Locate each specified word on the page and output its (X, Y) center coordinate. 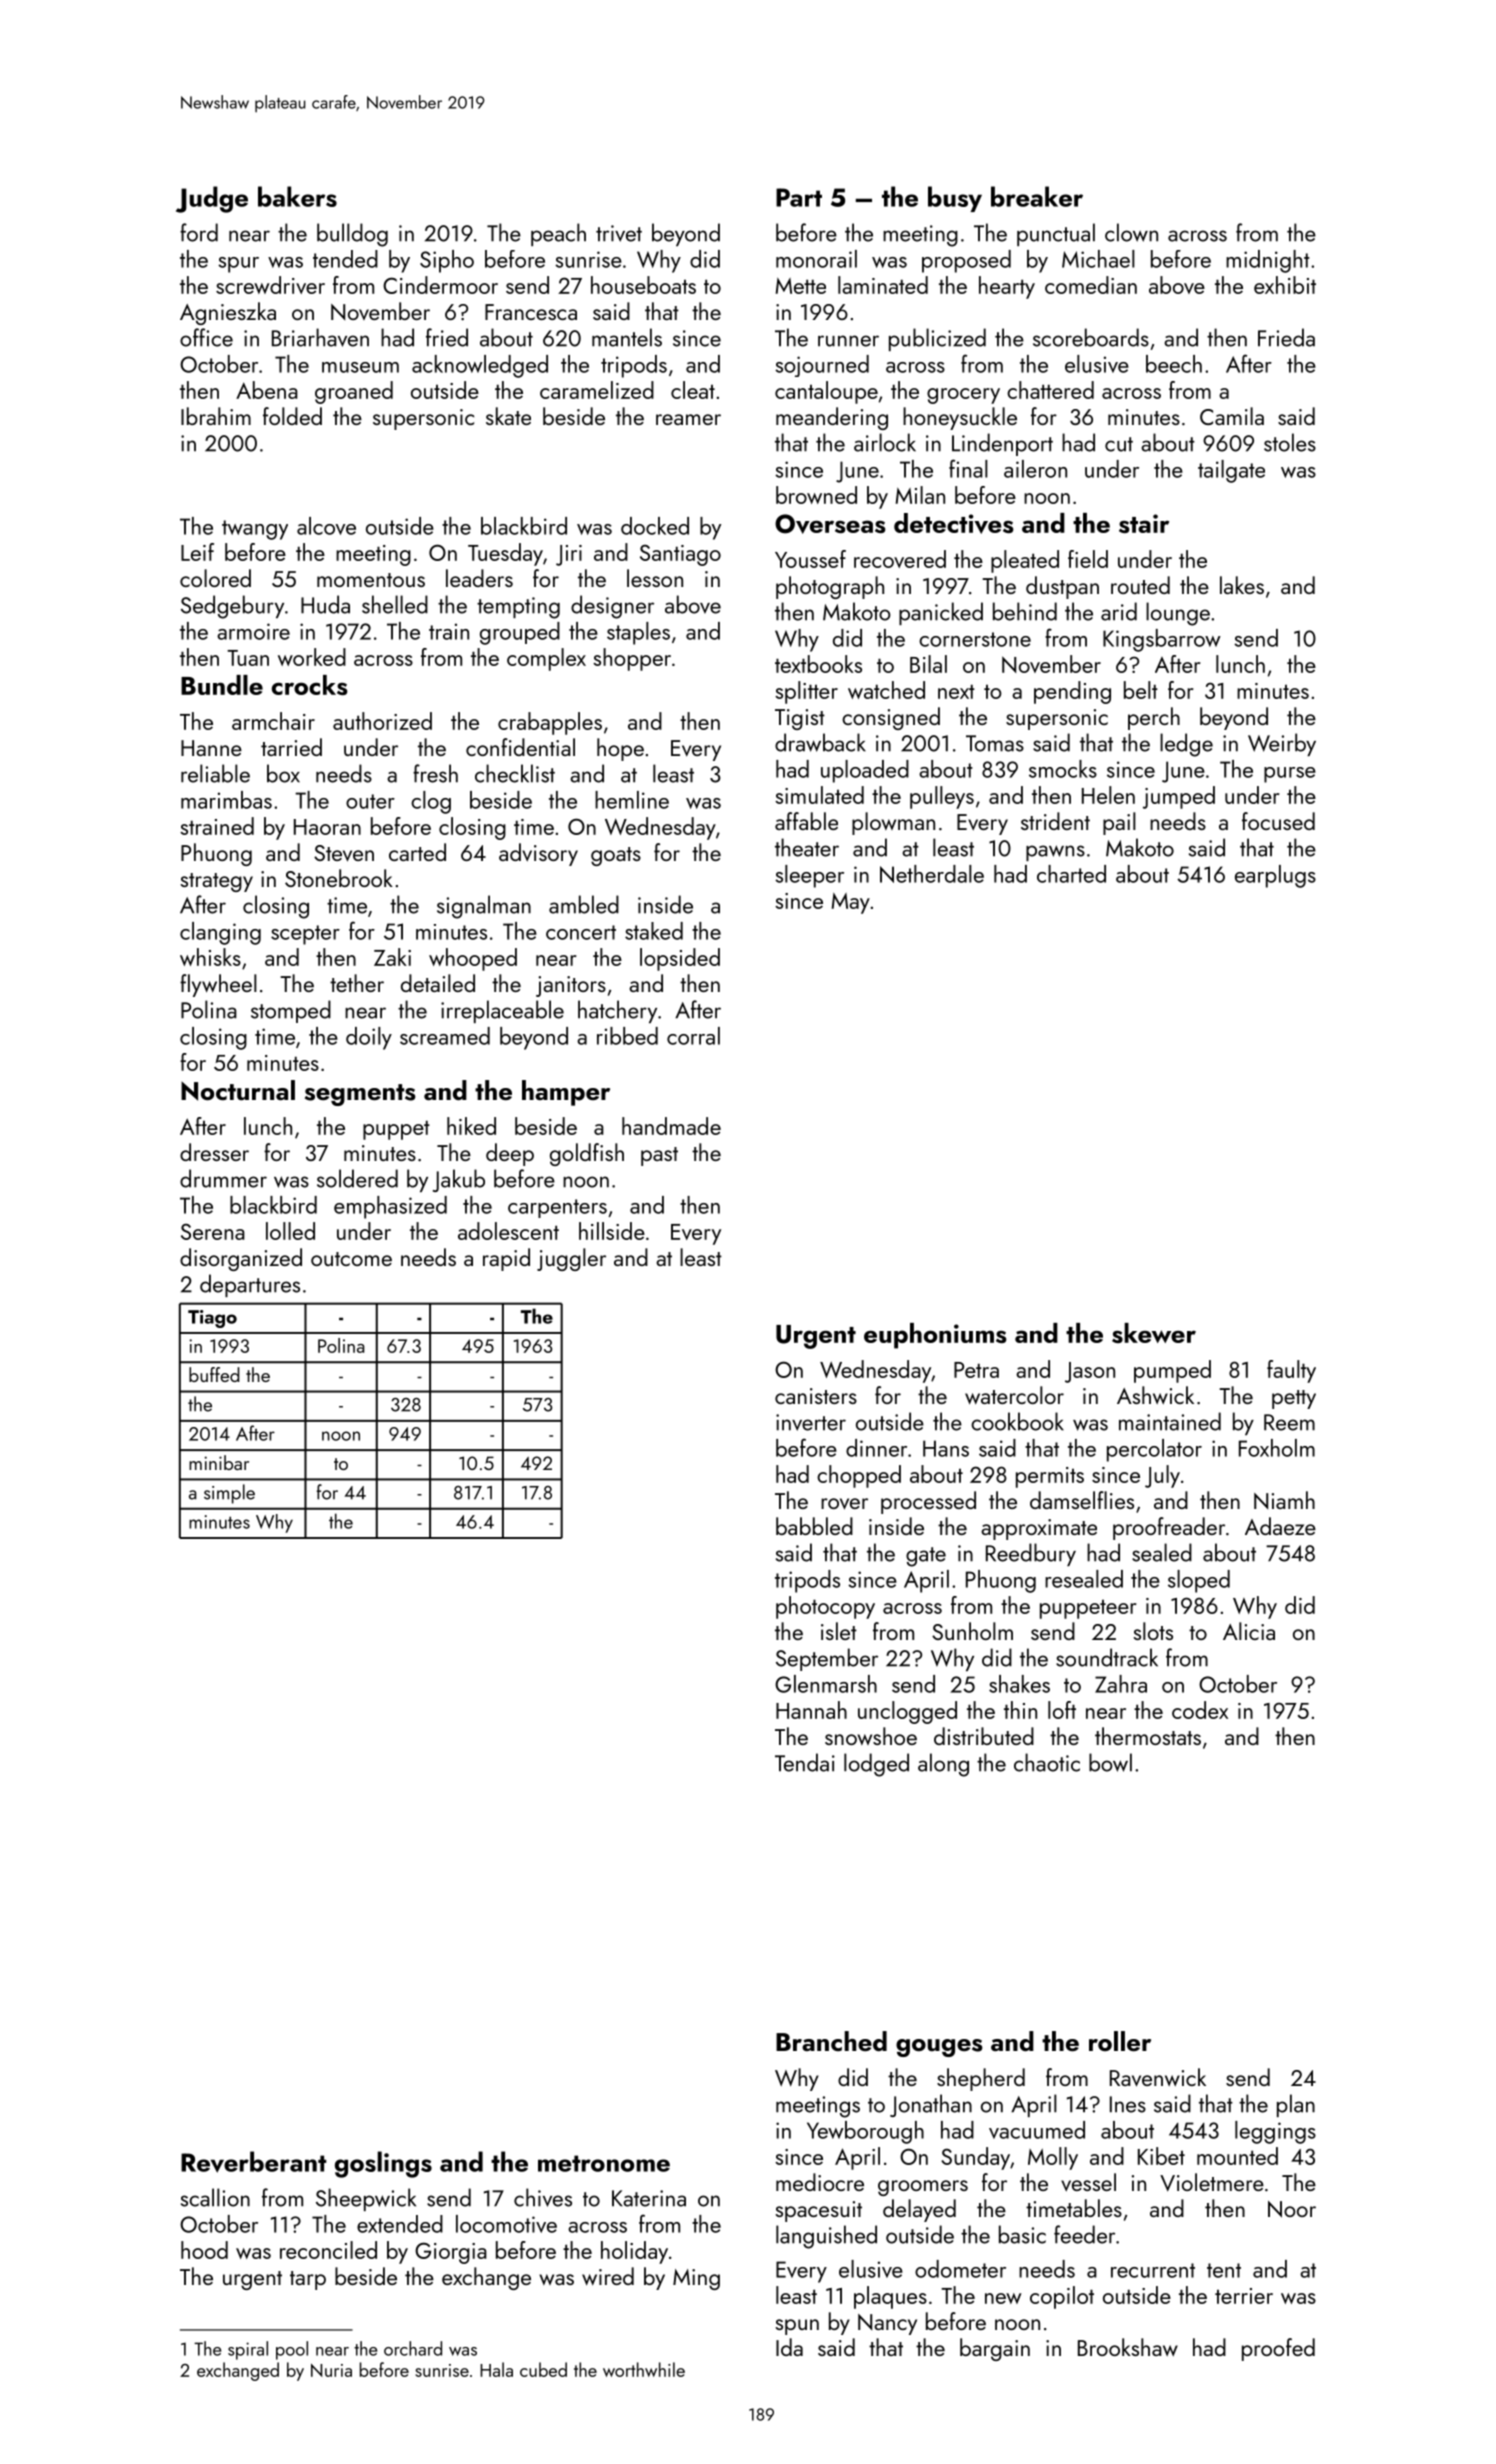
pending (1072, 692)
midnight (1268, 261)
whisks (210, 957)
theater (807, 847)
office (206, 337)
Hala (496, 2369)
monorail (816, 259)
